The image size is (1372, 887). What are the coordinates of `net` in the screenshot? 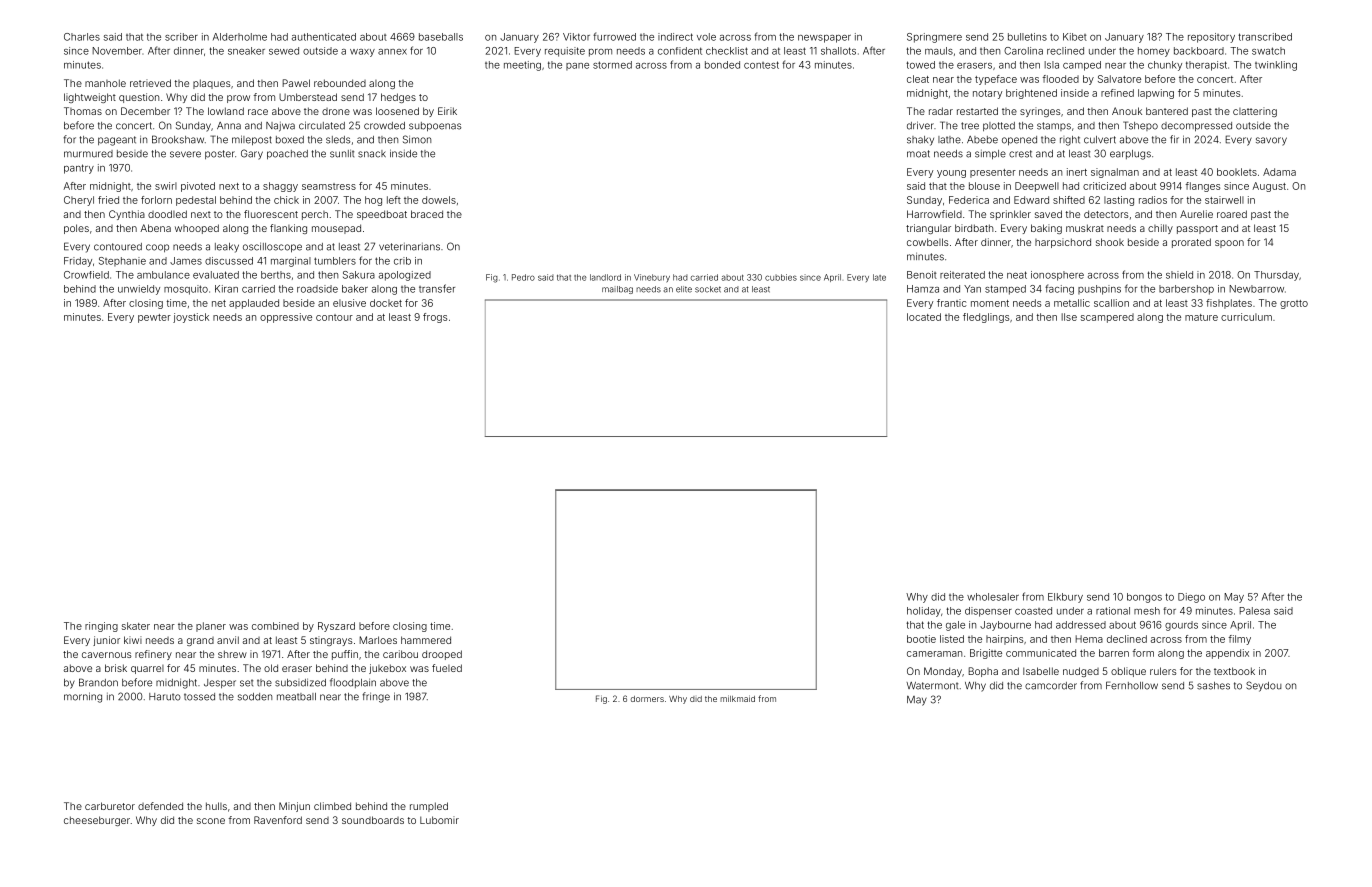 It's located at (219, 303).
